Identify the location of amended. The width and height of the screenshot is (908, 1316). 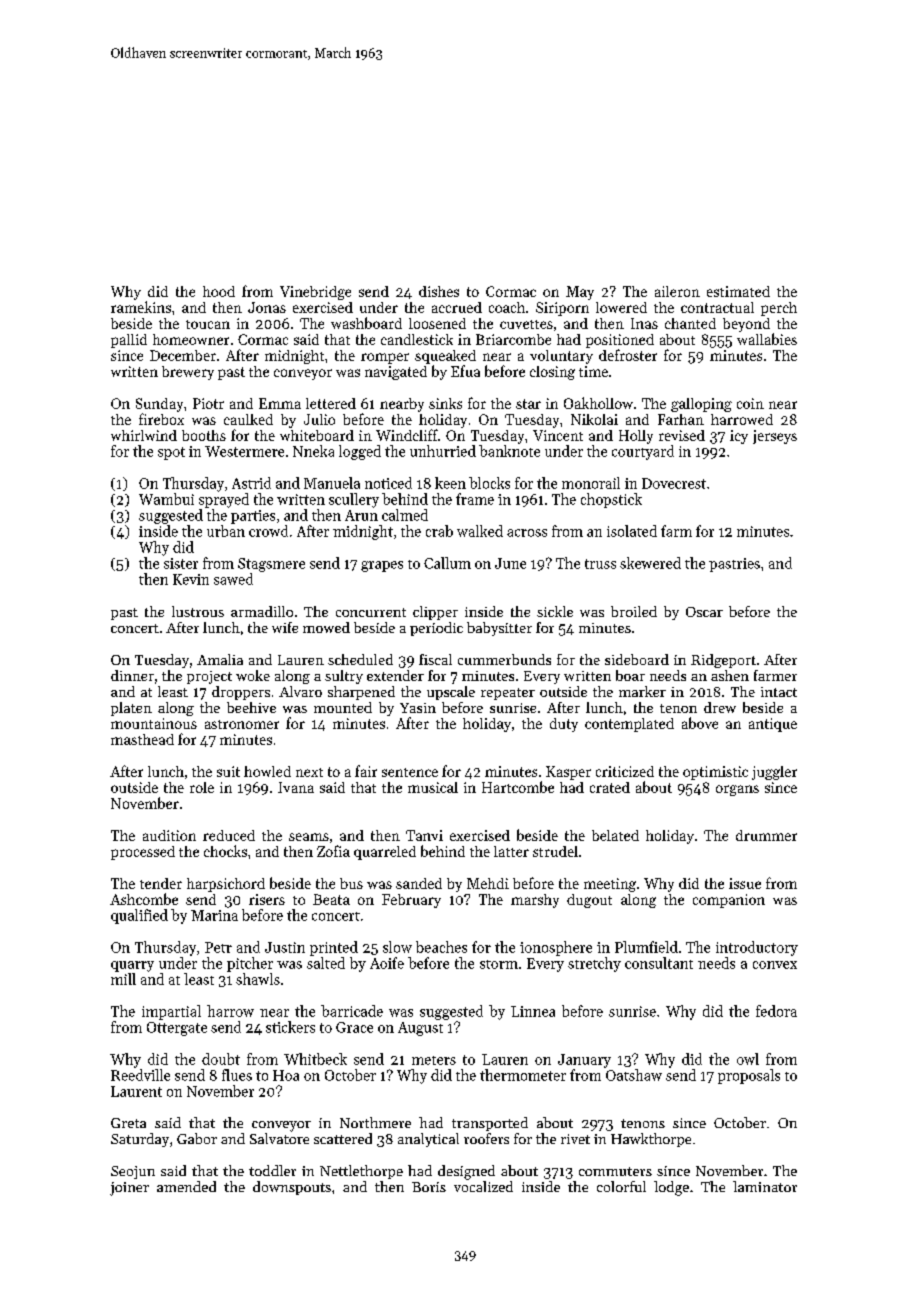
(186, 1186).
